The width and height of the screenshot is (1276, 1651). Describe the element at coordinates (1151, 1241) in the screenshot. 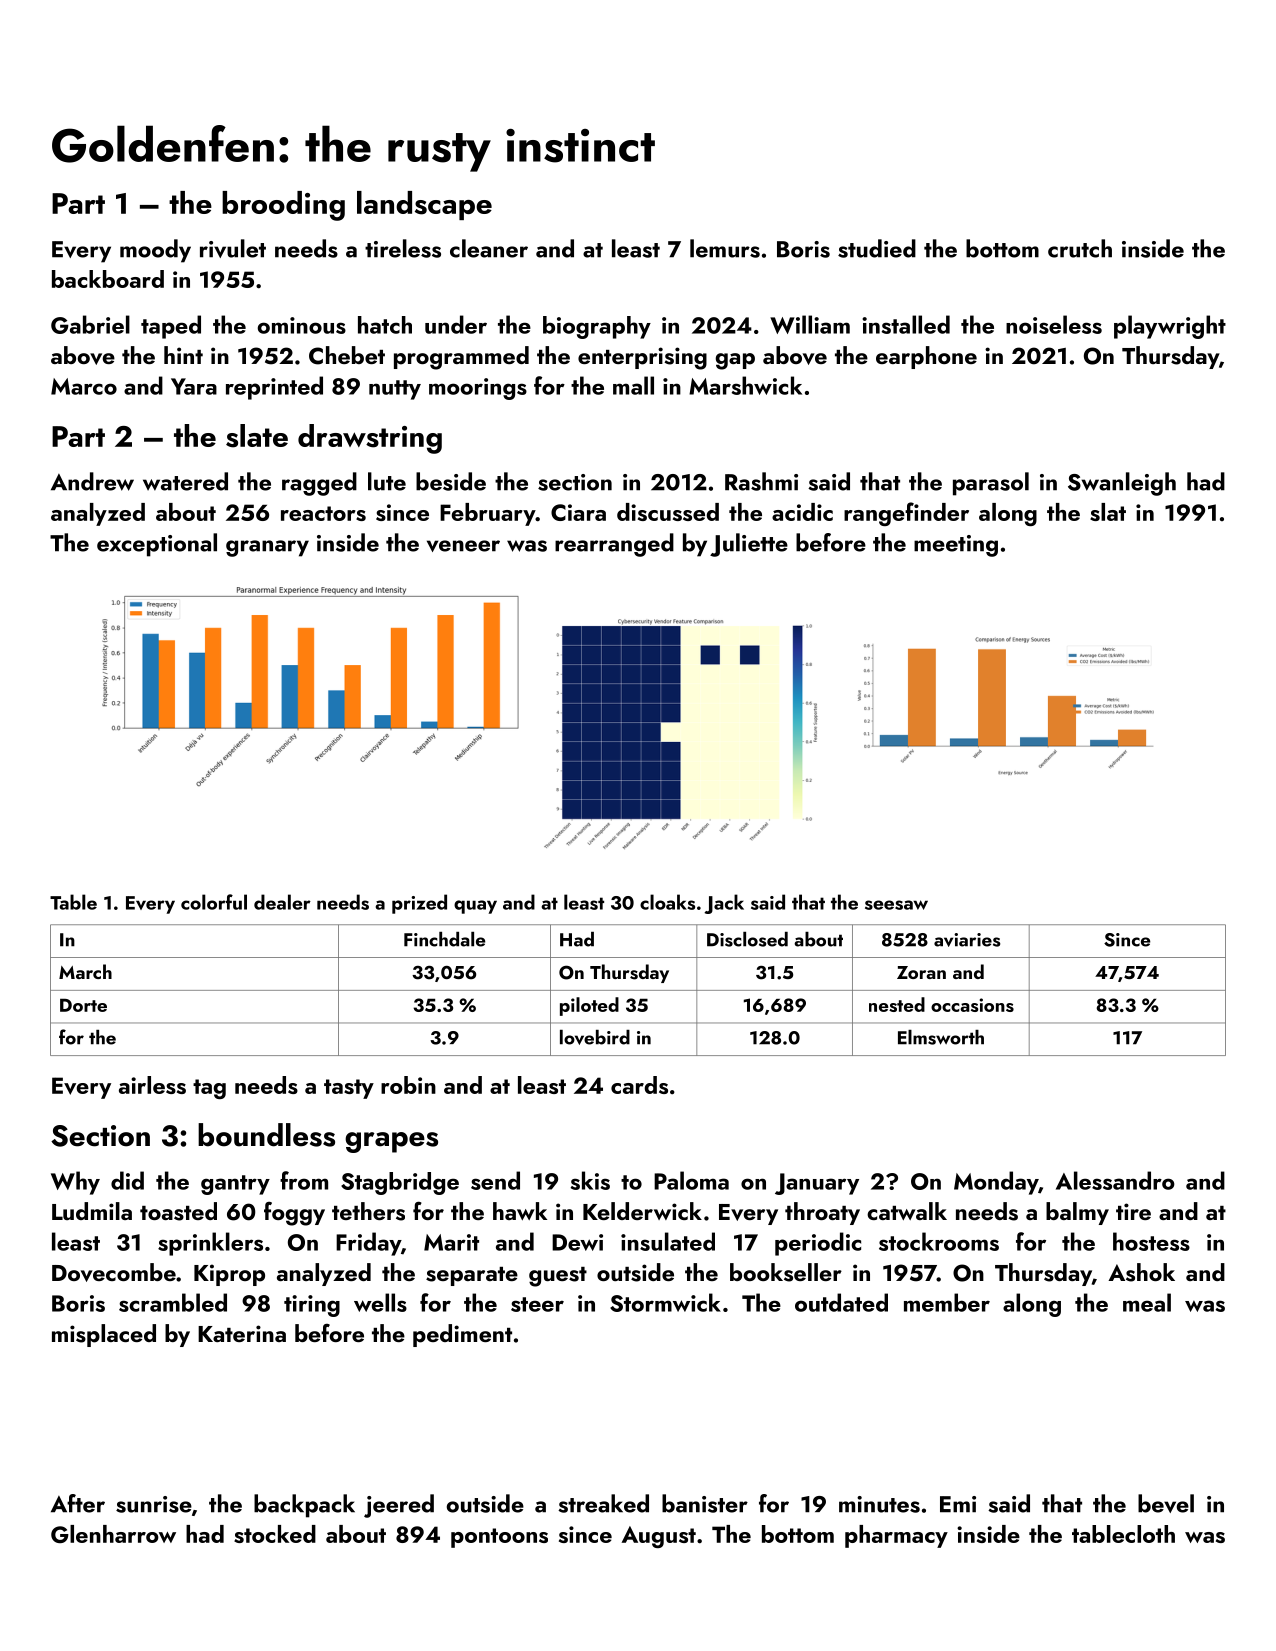

I see `hostess` at that location.
